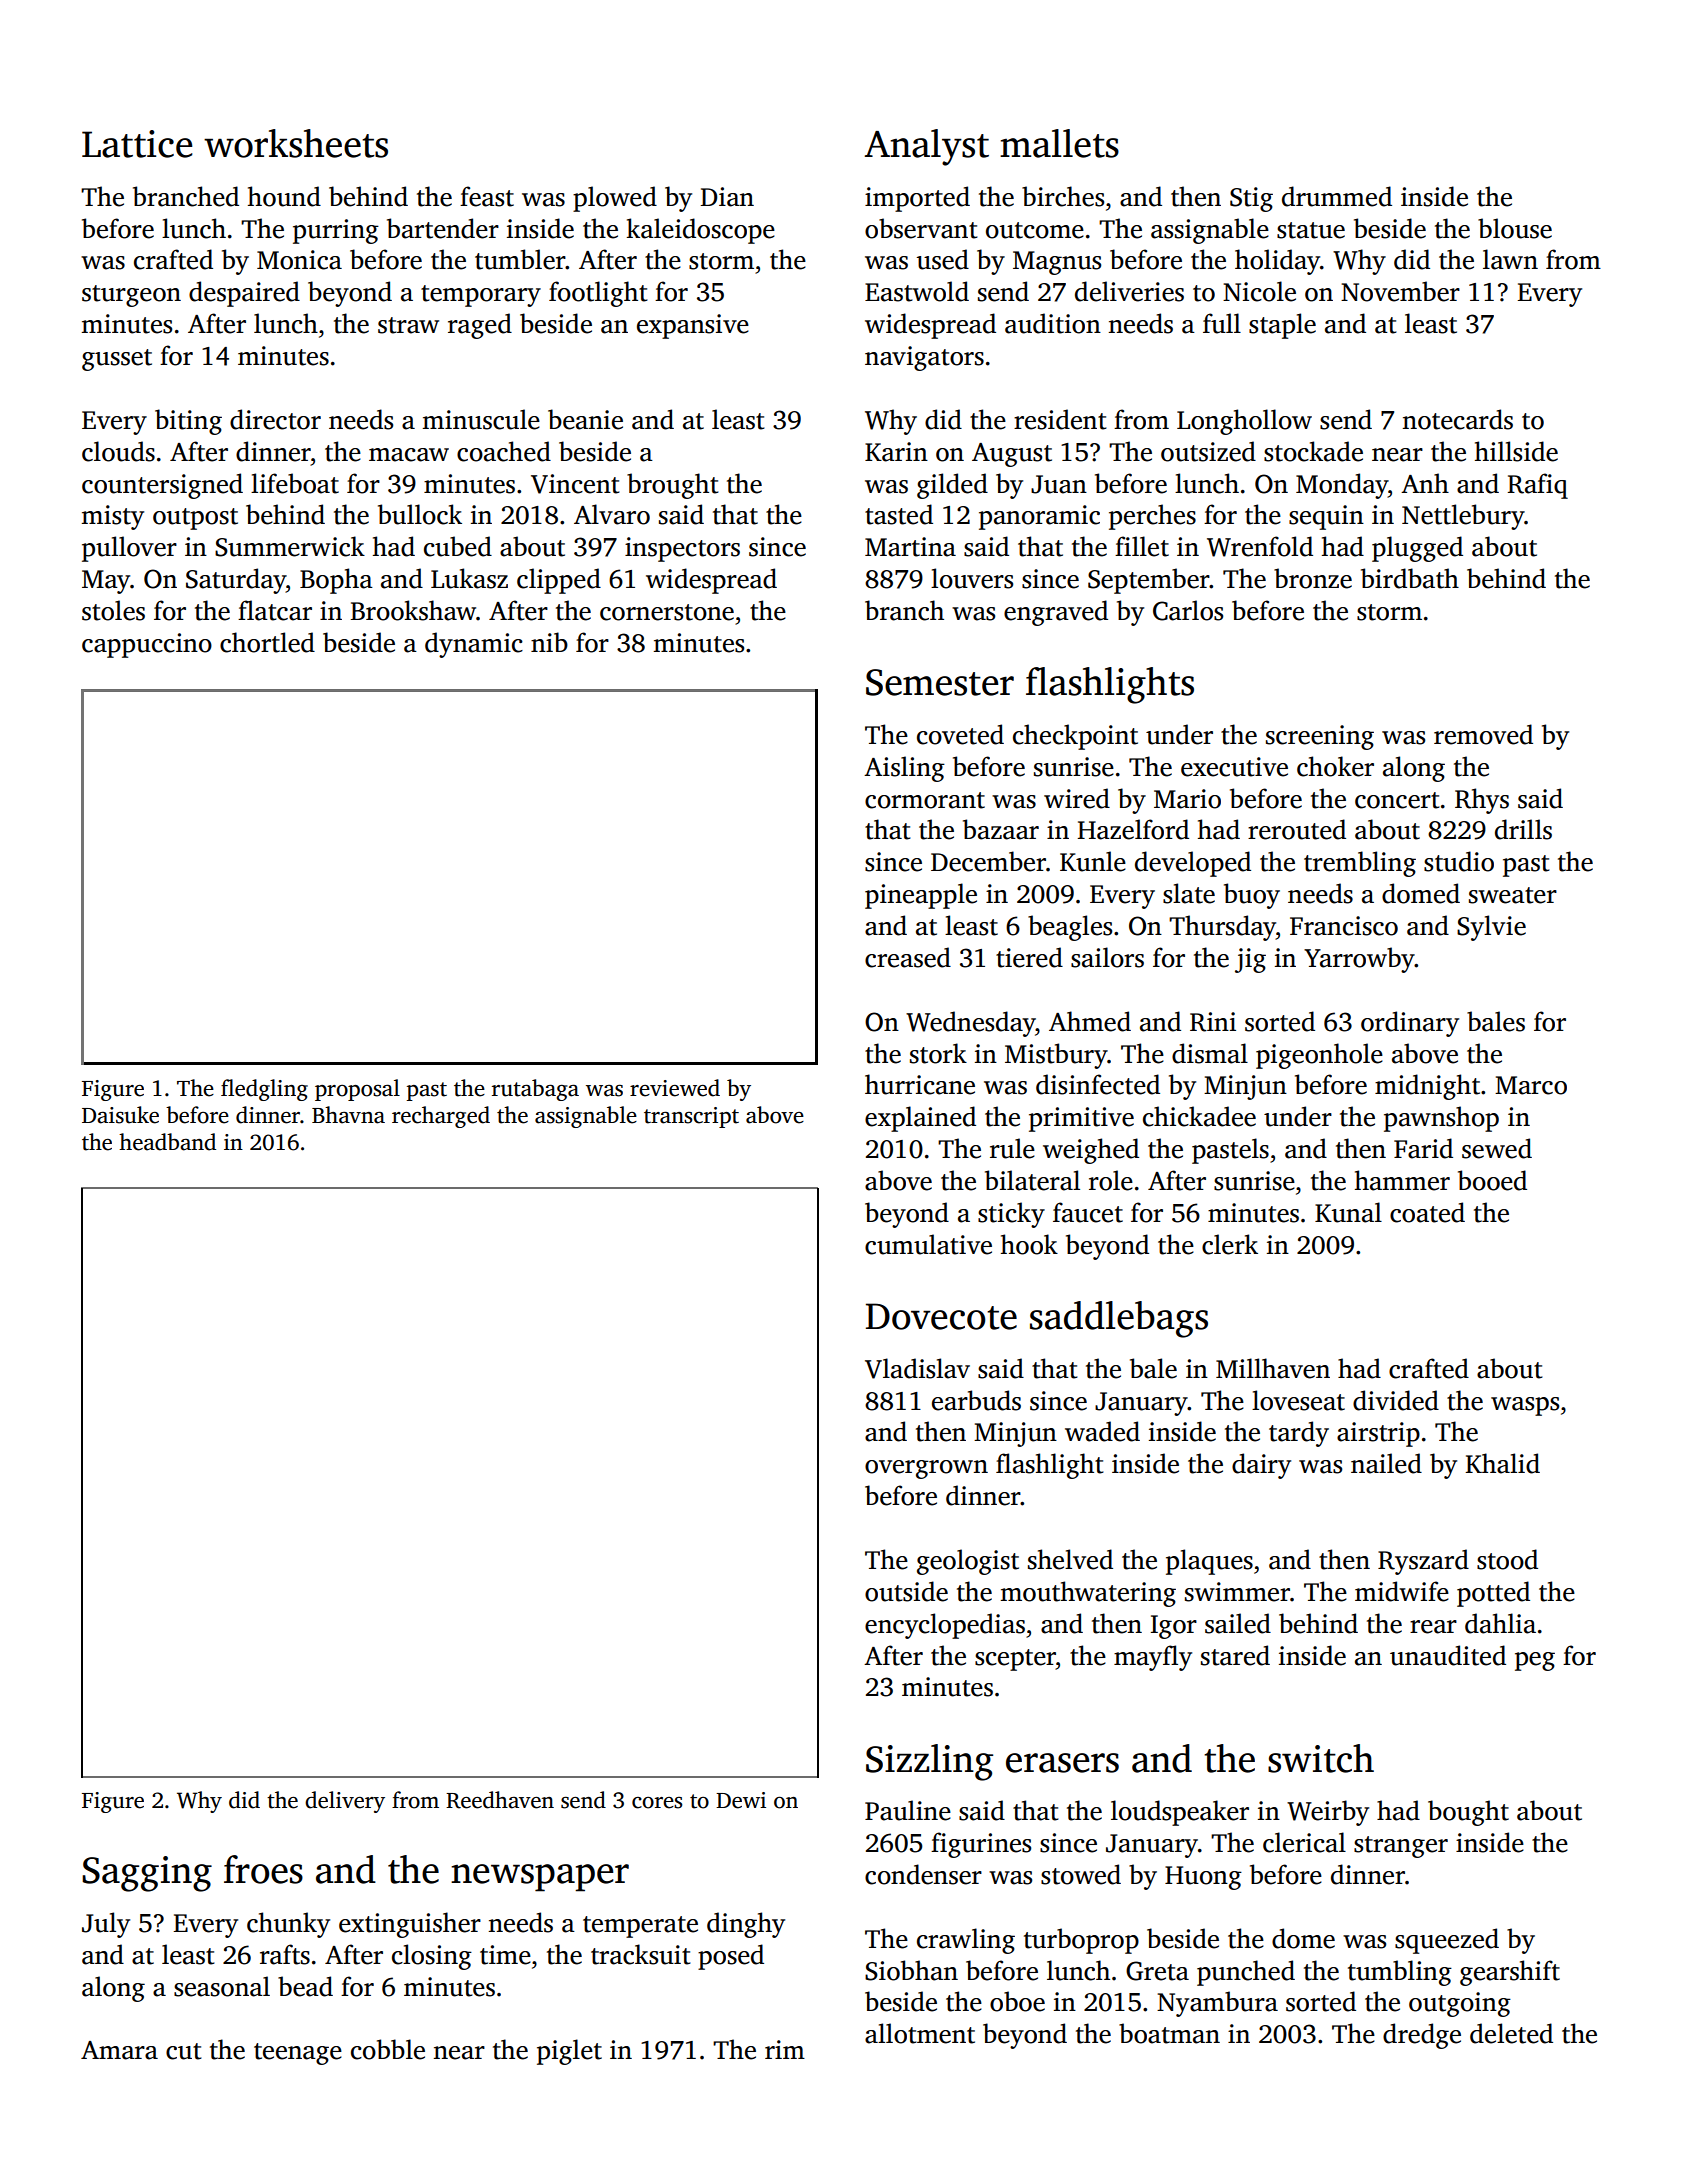 The width and height of the screenshot is (1683, 2178). Describe the element at coordinates (928, 1244) in the screenshot. I see `cumulative` at that location.
